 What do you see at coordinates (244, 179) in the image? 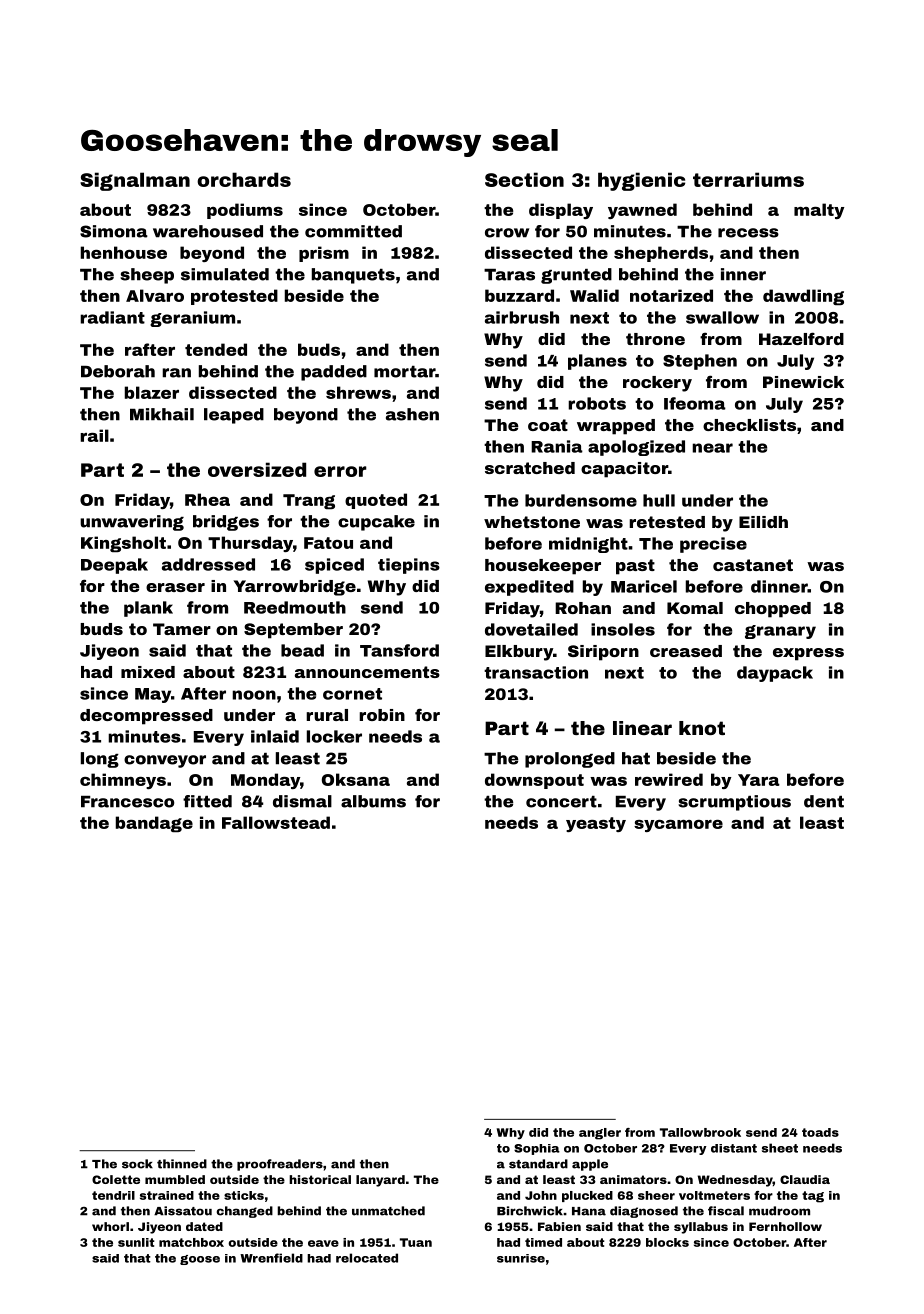
I see `orchards` at bounding box center [244, 179].
